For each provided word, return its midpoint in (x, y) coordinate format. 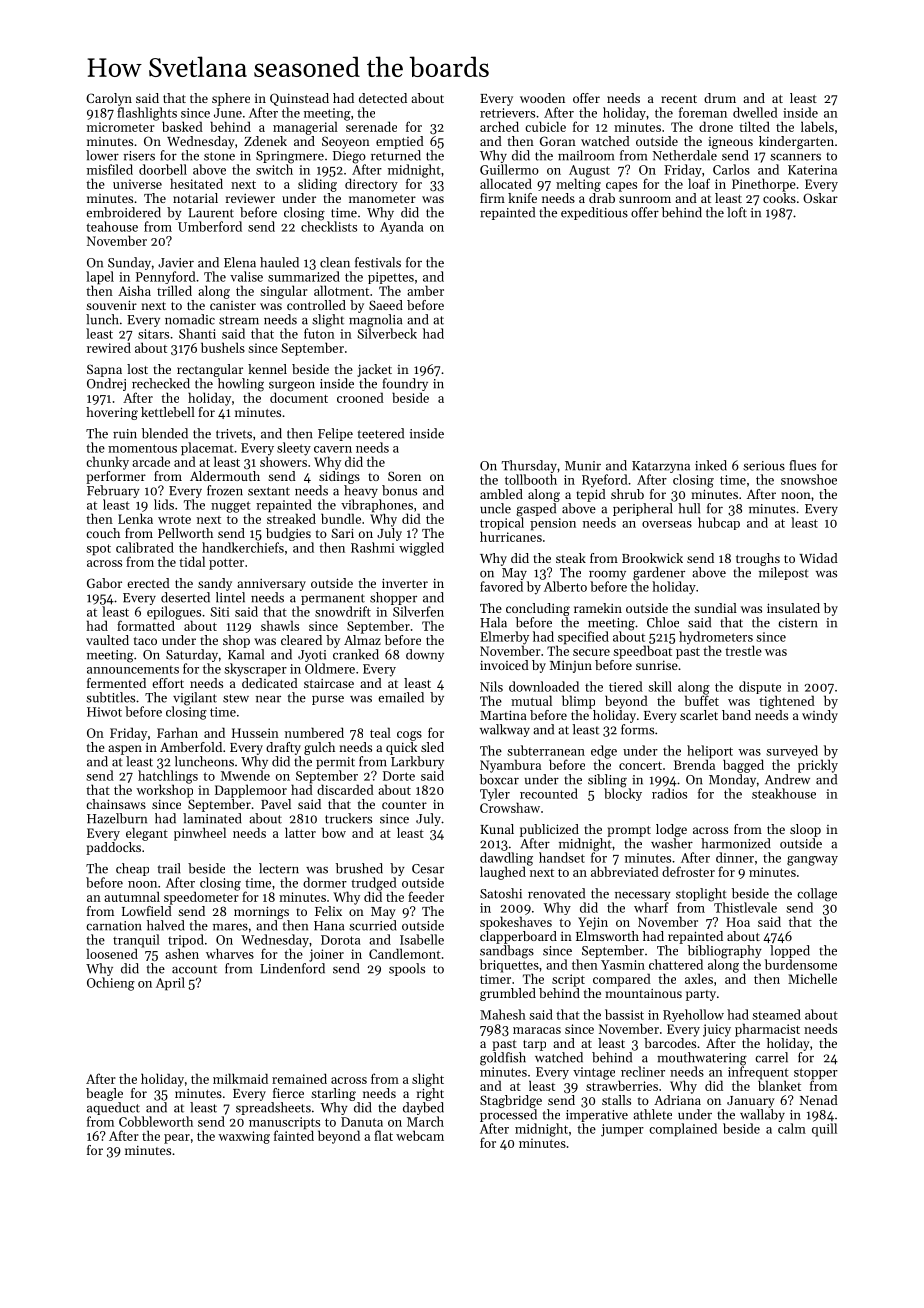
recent (679, 99)
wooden (542, 98)
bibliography (725, 952)
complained (683, 1130)
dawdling (506, 859)
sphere (231, 99)
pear (177, 1139)
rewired (109, 347)
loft (737, 212)
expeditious (594, 213)
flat (383, 1135)
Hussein (255, 733)
